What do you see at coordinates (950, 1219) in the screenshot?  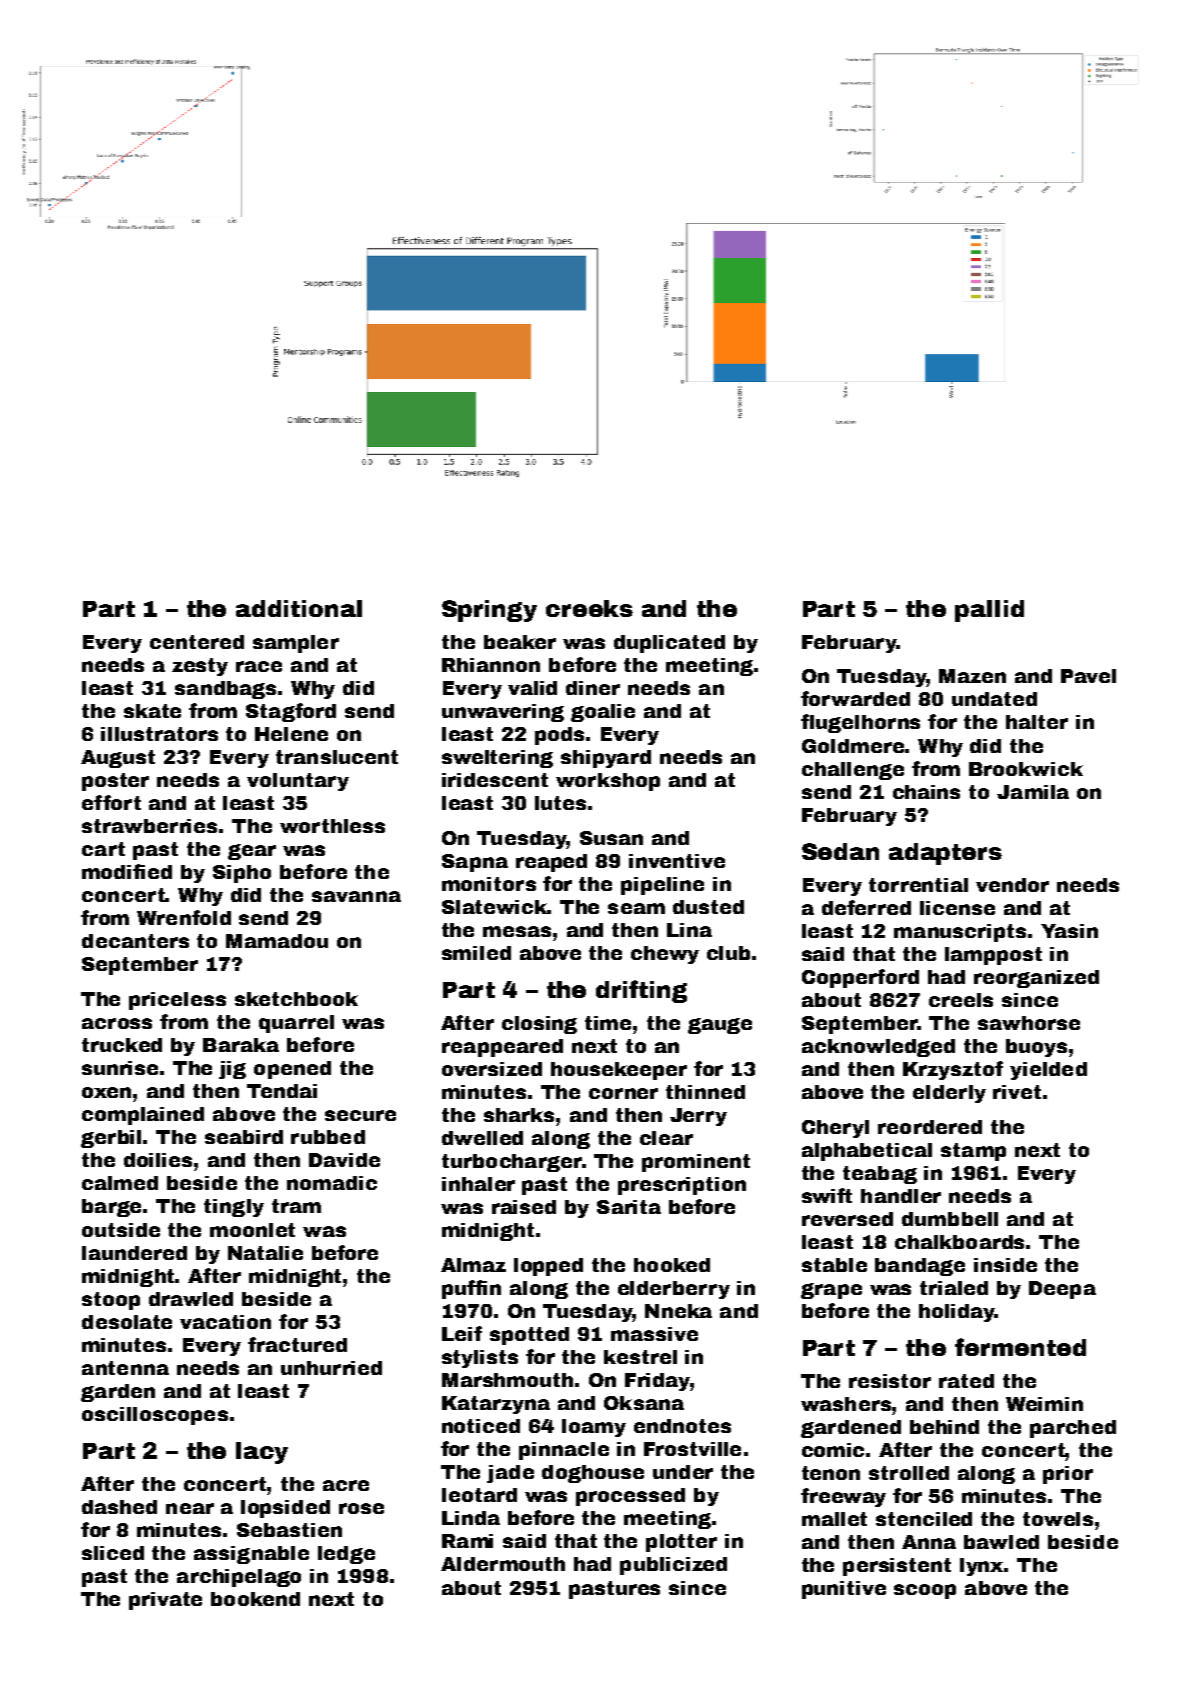 I see `dumbbell` at bounding box center [950, 1219].
